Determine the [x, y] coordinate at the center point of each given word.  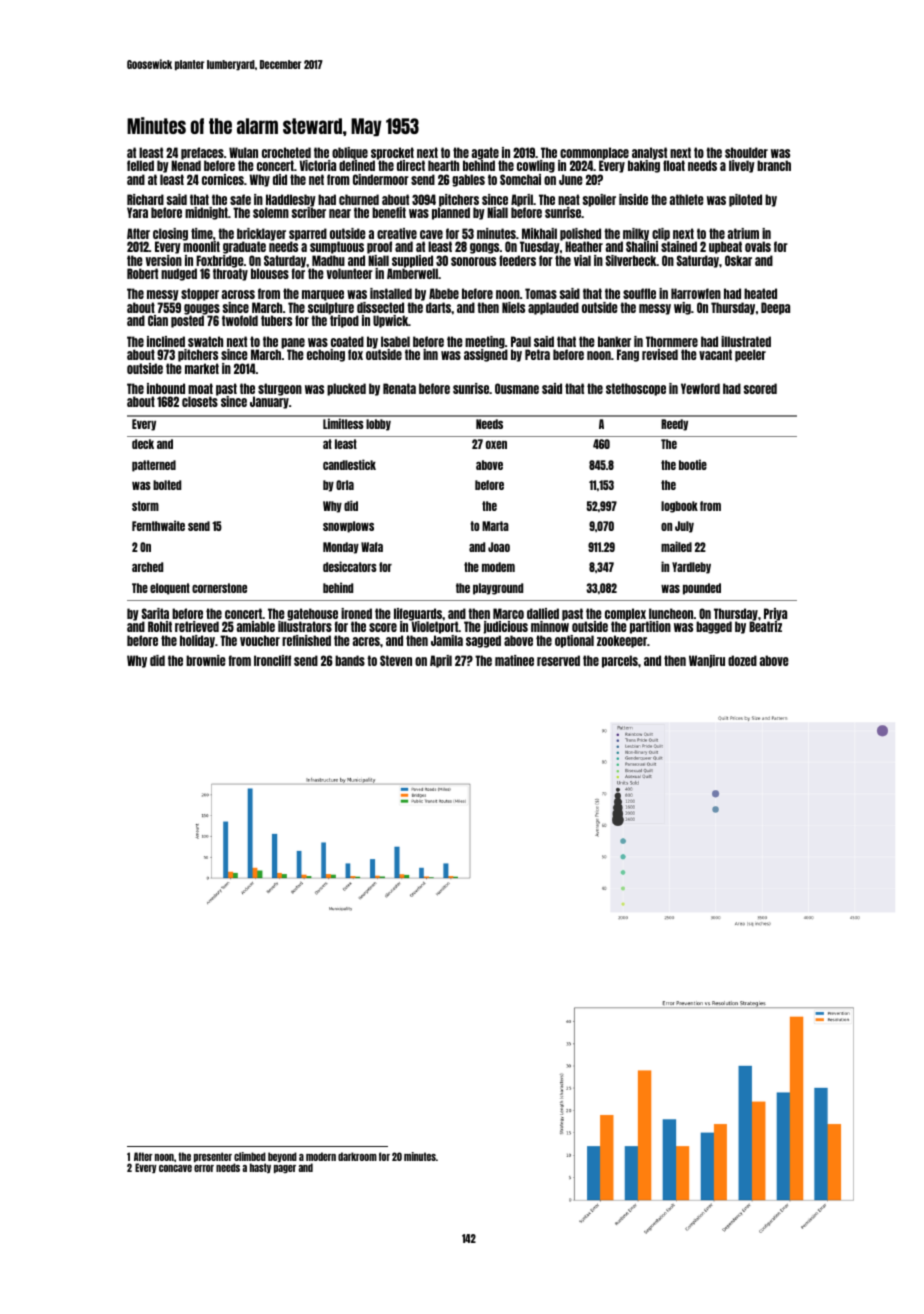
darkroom [357, 1156]
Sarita [155, 613]
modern [321, 1156]
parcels [620, 661]
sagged [483, 641]
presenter [213, 1157]
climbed [250, 1156]
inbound [166, 388]
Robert [142, 273]
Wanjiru [707, 661]
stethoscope [636, 389]
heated [760, 293]
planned [451, 214]
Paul [521, 341]
